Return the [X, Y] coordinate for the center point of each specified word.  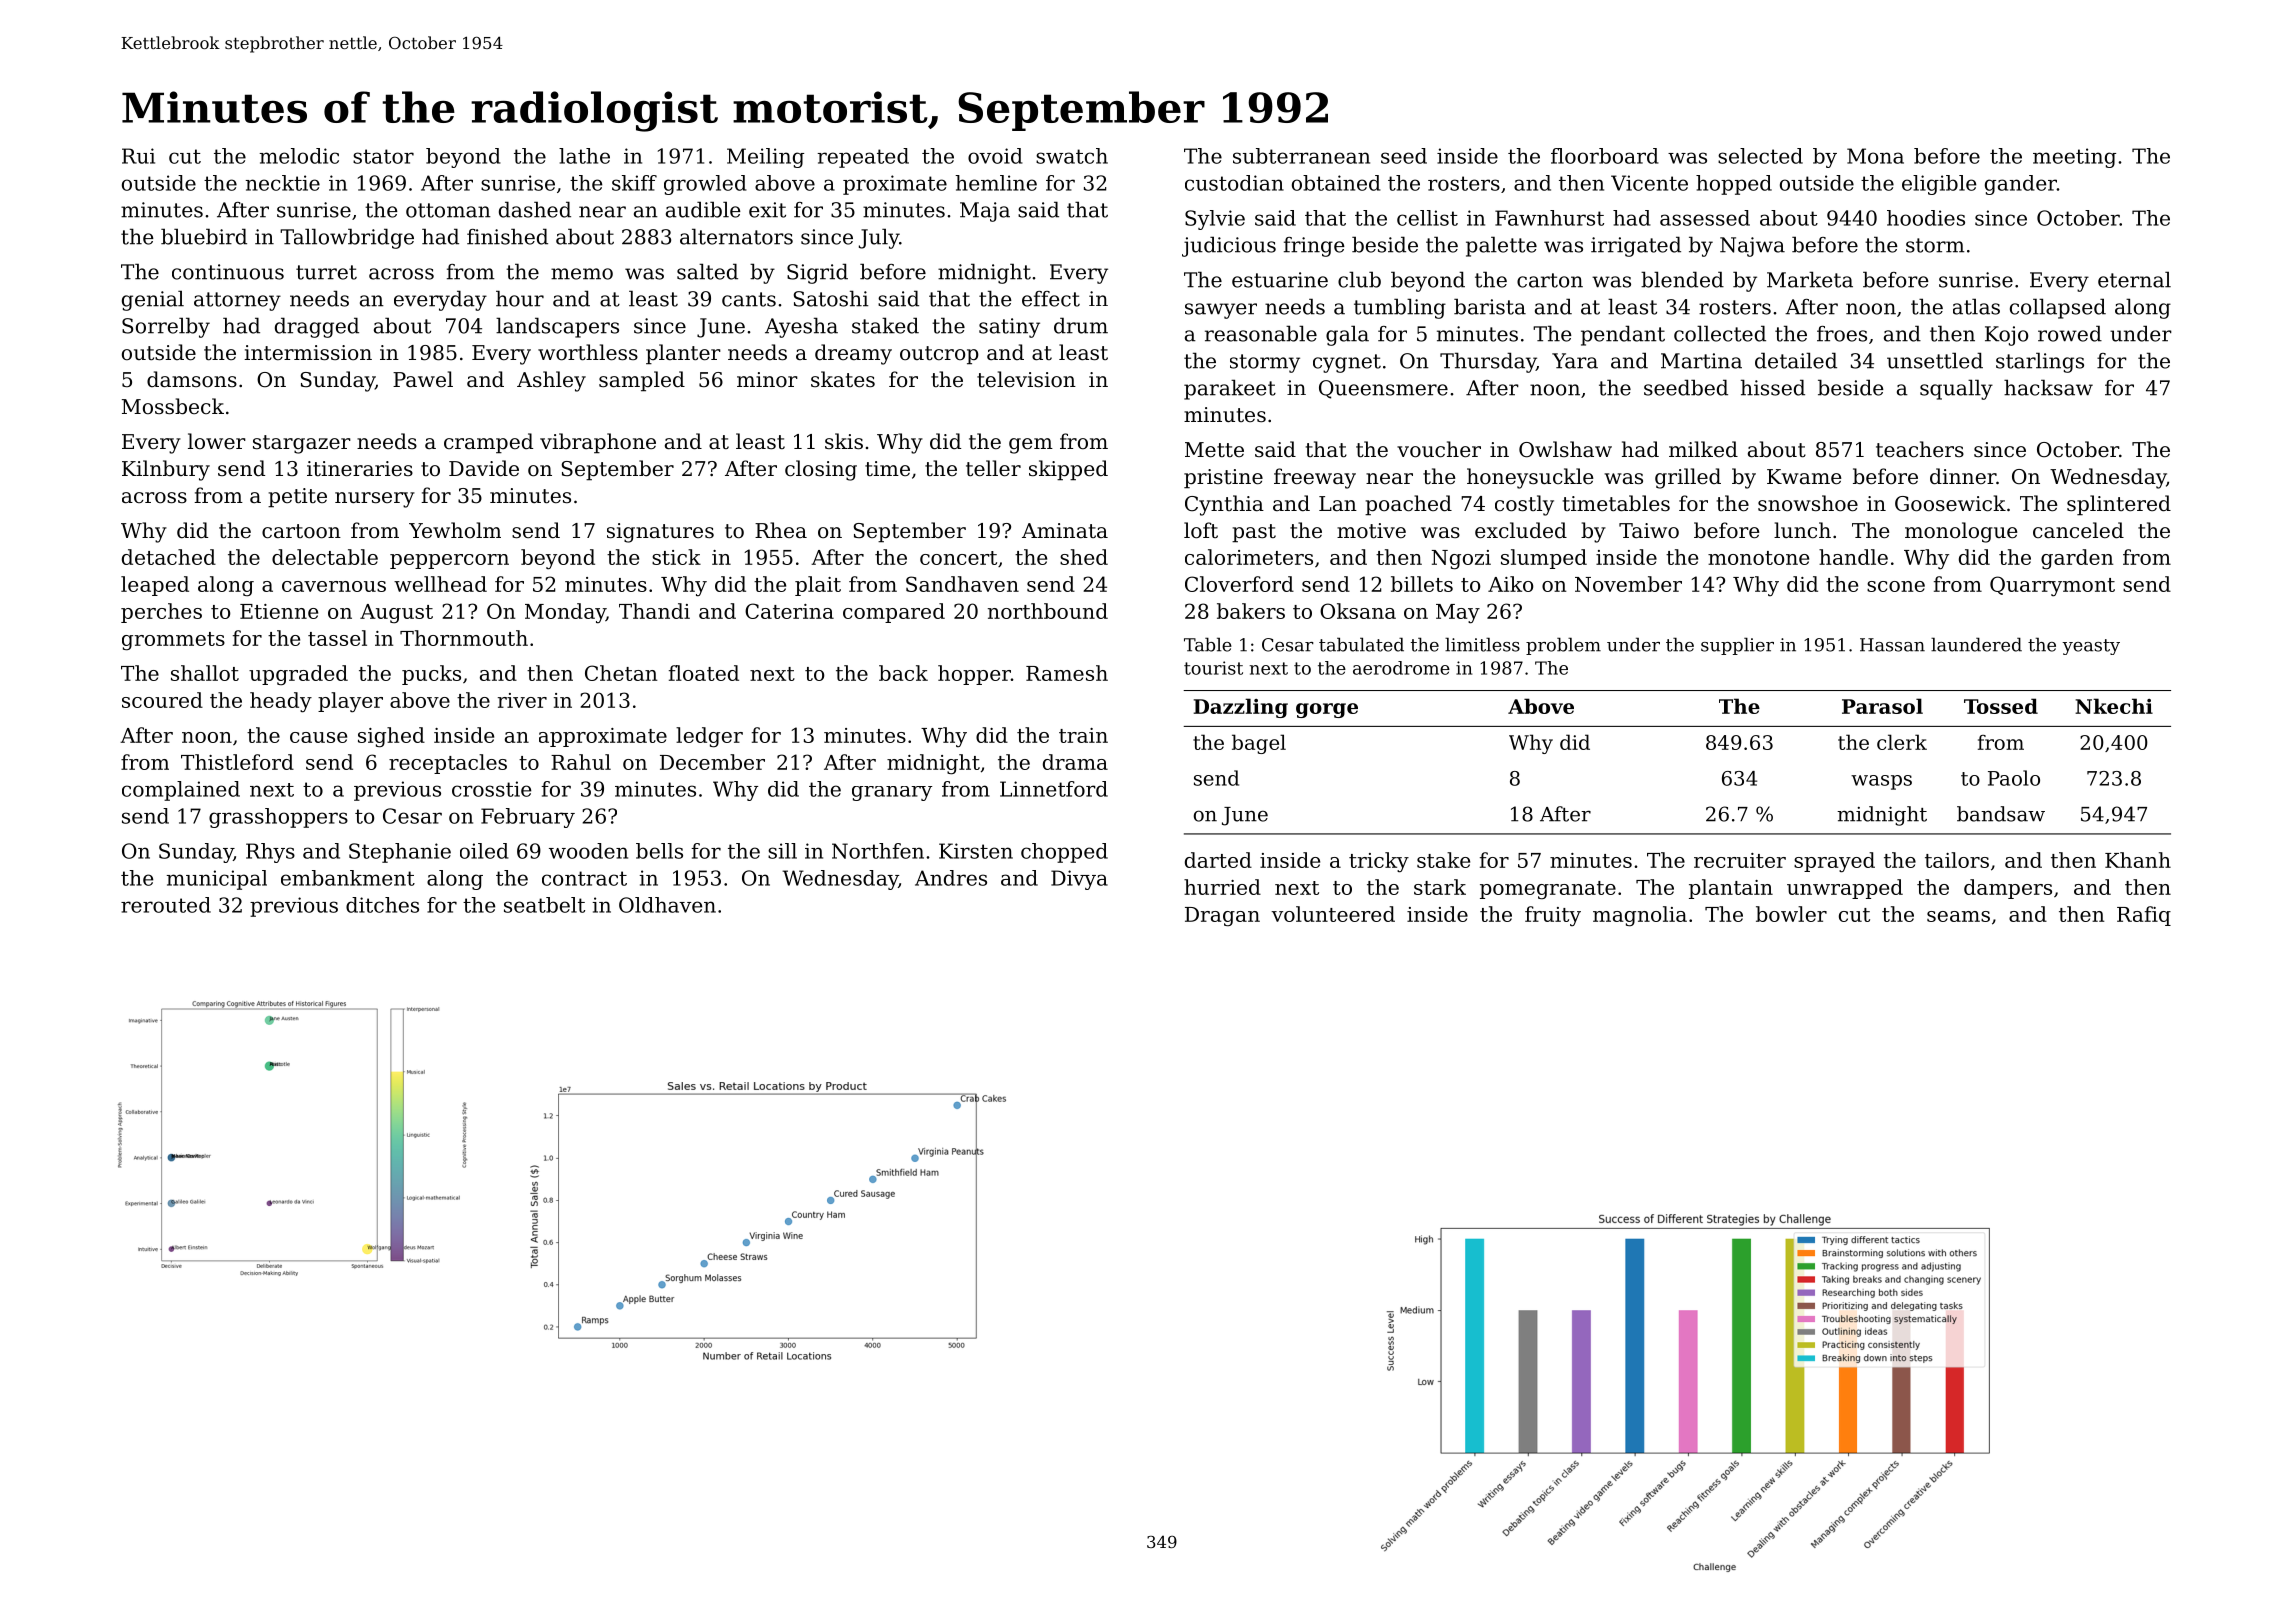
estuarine [1280, 280]
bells [659, 851]
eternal [2134, 279]
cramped [488, 443]
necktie [282, 183]
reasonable [1261, 333]
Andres [951, 878]
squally [1956, 389]
